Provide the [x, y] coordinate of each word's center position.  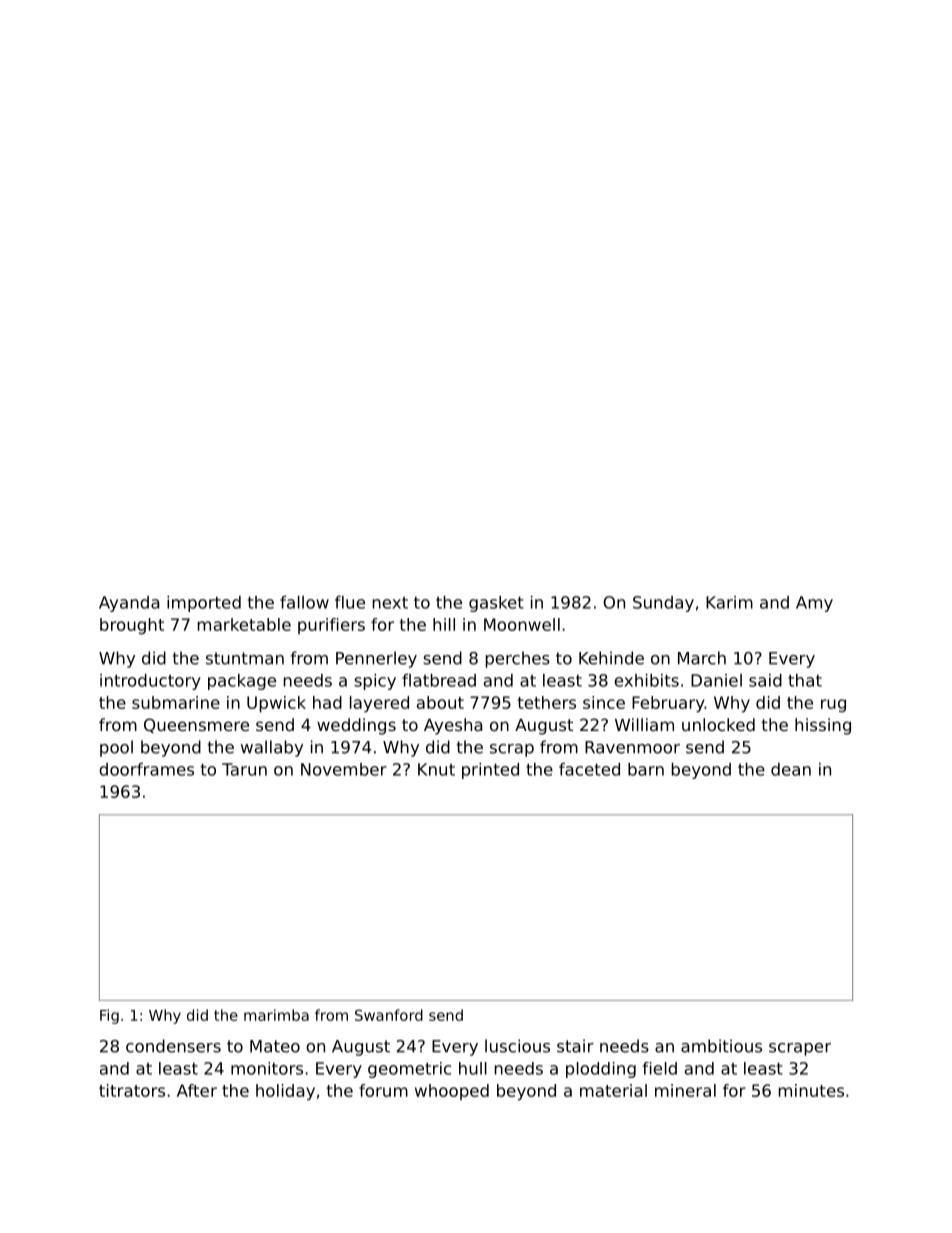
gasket [496, 604]
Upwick [276, 704]
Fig [109, 1016]
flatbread [439, 680]
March [702, 658]
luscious [517, 1046]
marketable [244, 624]
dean [791, 769]
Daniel [716, 680]
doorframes [146, 769]
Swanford [389, 1015]
